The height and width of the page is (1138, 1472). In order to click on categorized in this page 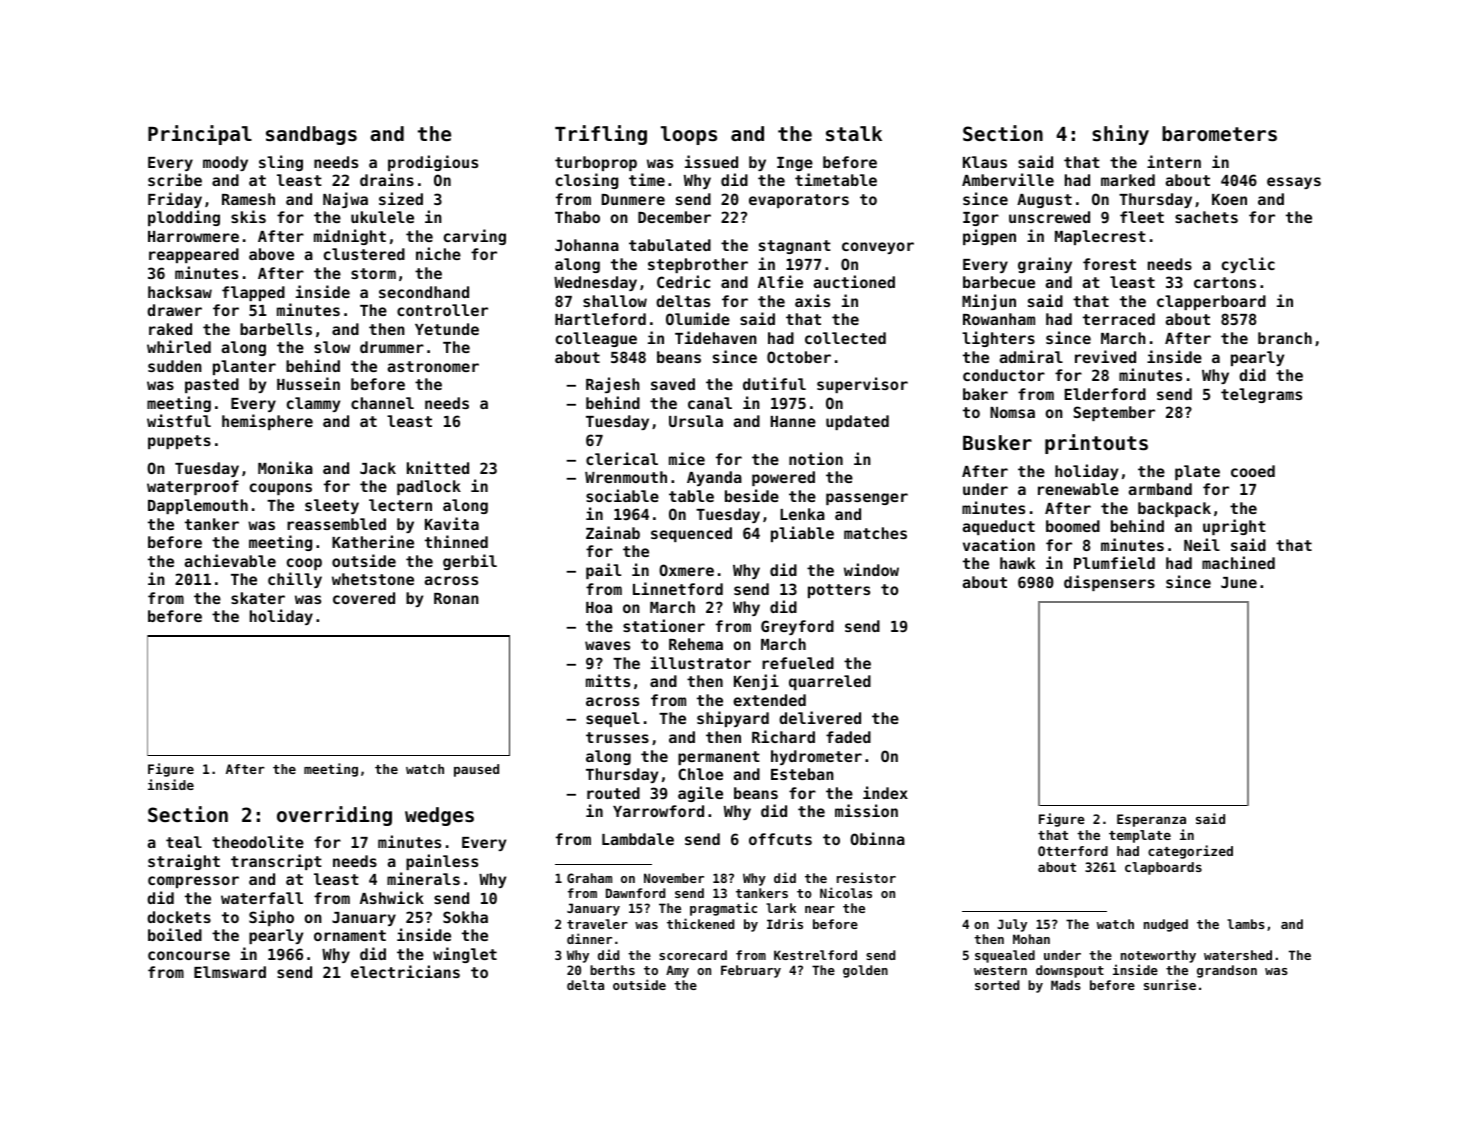, I will do `click(1190, 852)`.
